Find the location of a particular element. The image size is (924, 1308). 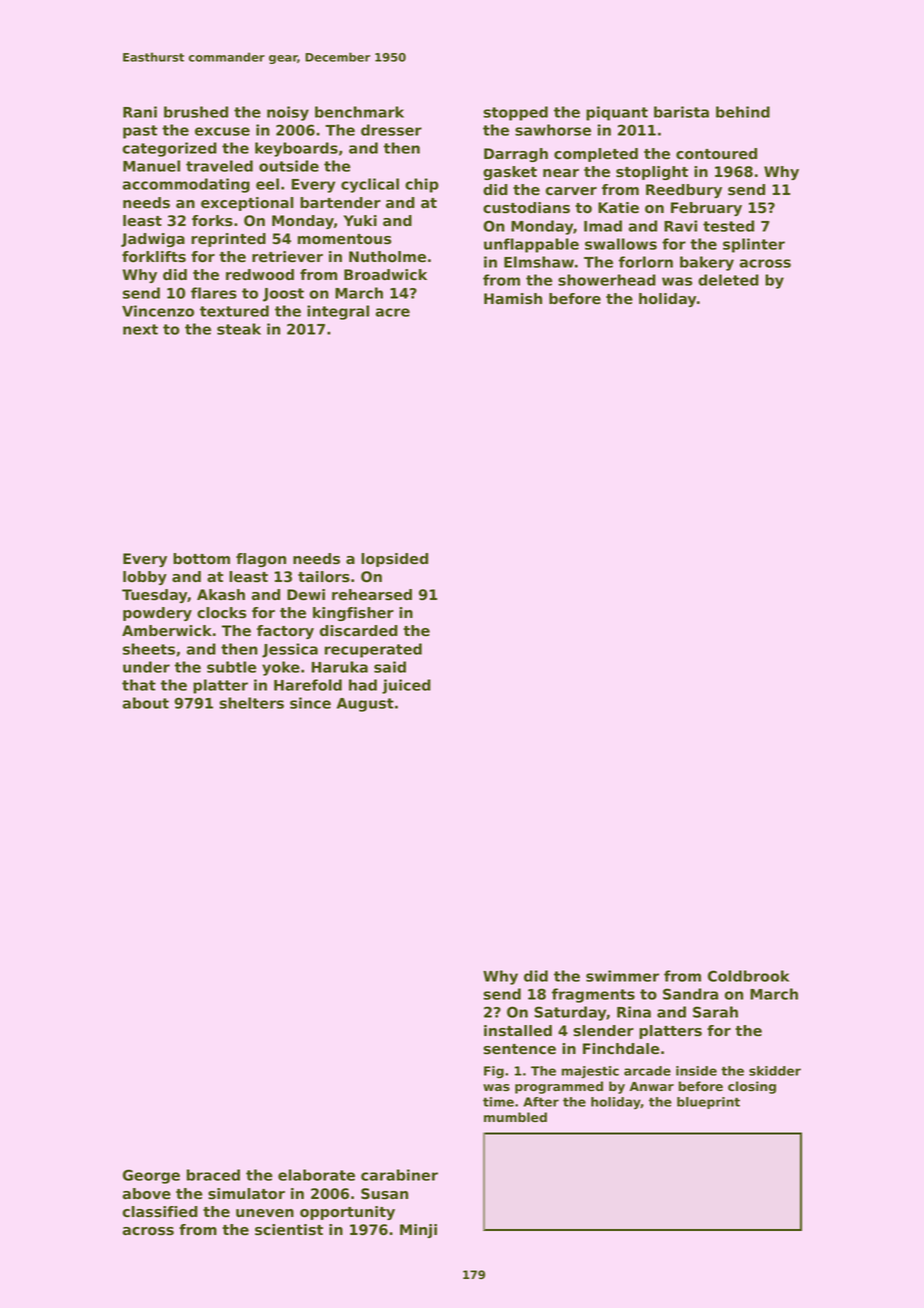

deleted is located at coordinates (728, 280).
